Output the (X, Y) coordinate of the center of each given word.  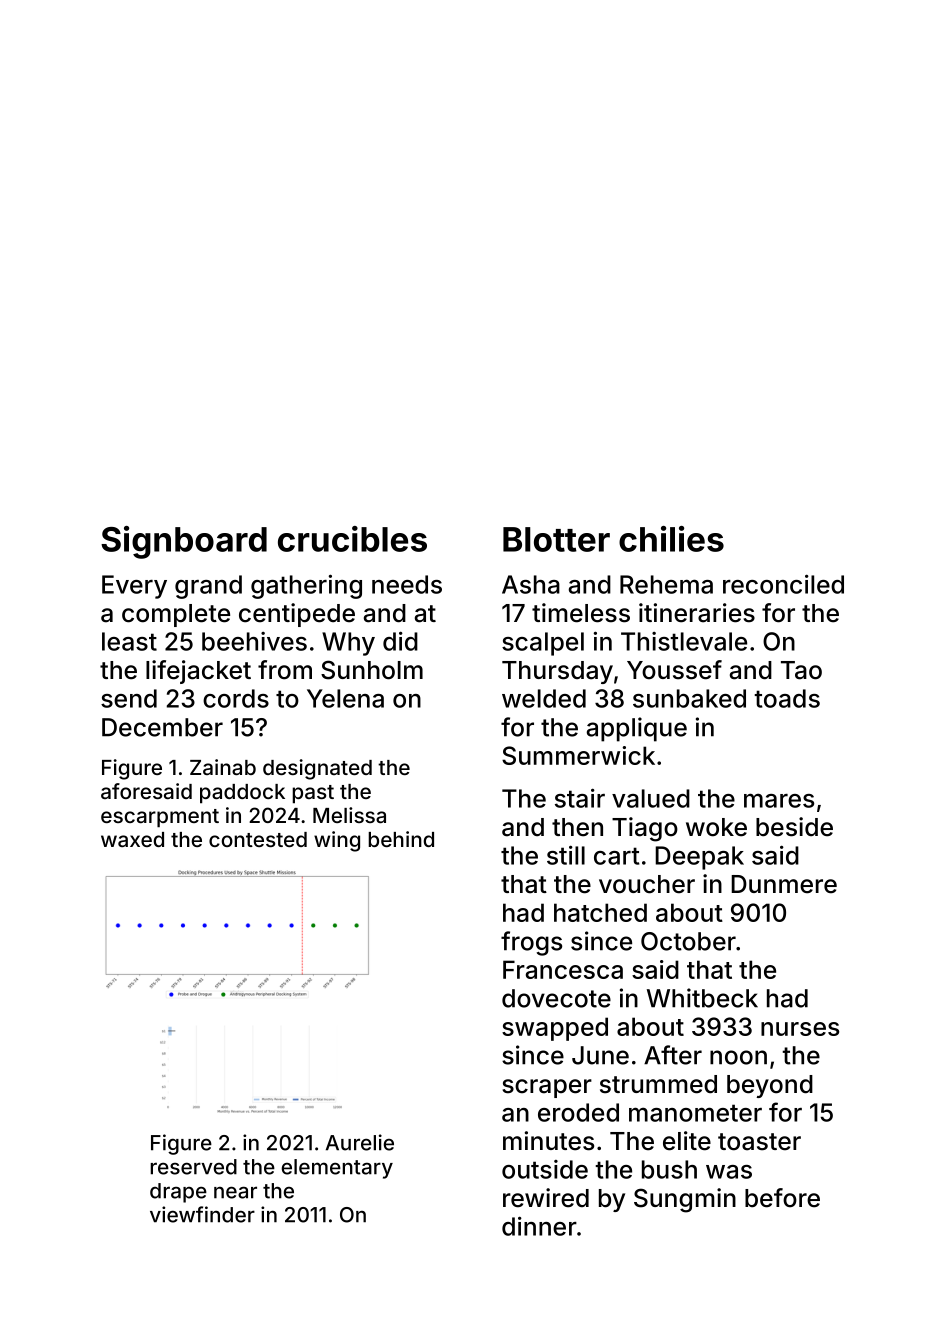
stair (580, 798)
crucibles (352, 539)
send (129, 698)
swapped (555, 1029)
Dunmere (784, 884)
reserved (193, 1167)
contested (258, 839)
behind (401, 839)
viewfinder (202, 1214)
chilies (671, 539)
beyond (770, 1086)
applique (637, 729)
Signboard (184, 542)
